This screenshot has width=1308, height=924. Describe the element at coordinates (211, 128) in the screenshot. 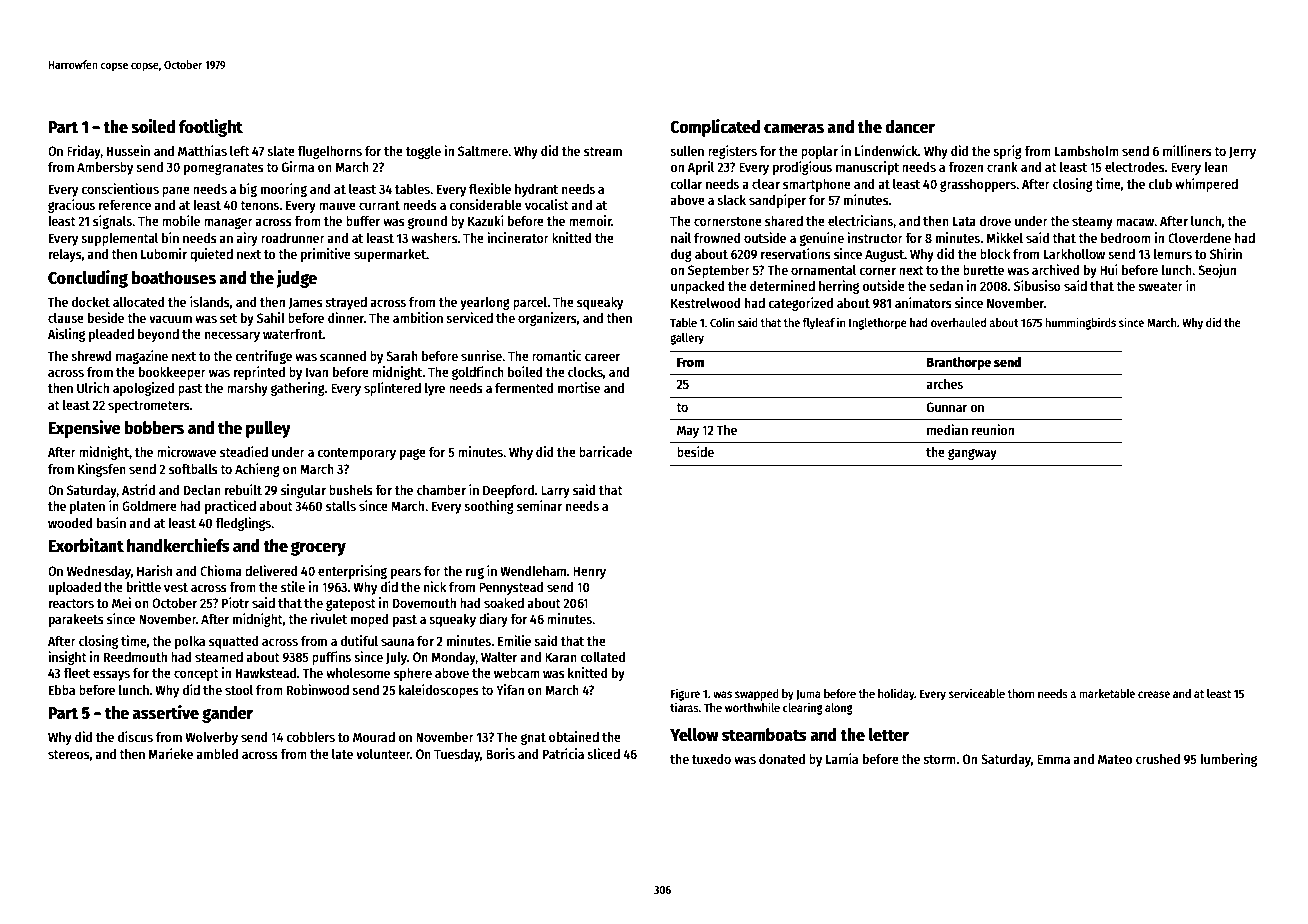

I see `footlight` at that location.
